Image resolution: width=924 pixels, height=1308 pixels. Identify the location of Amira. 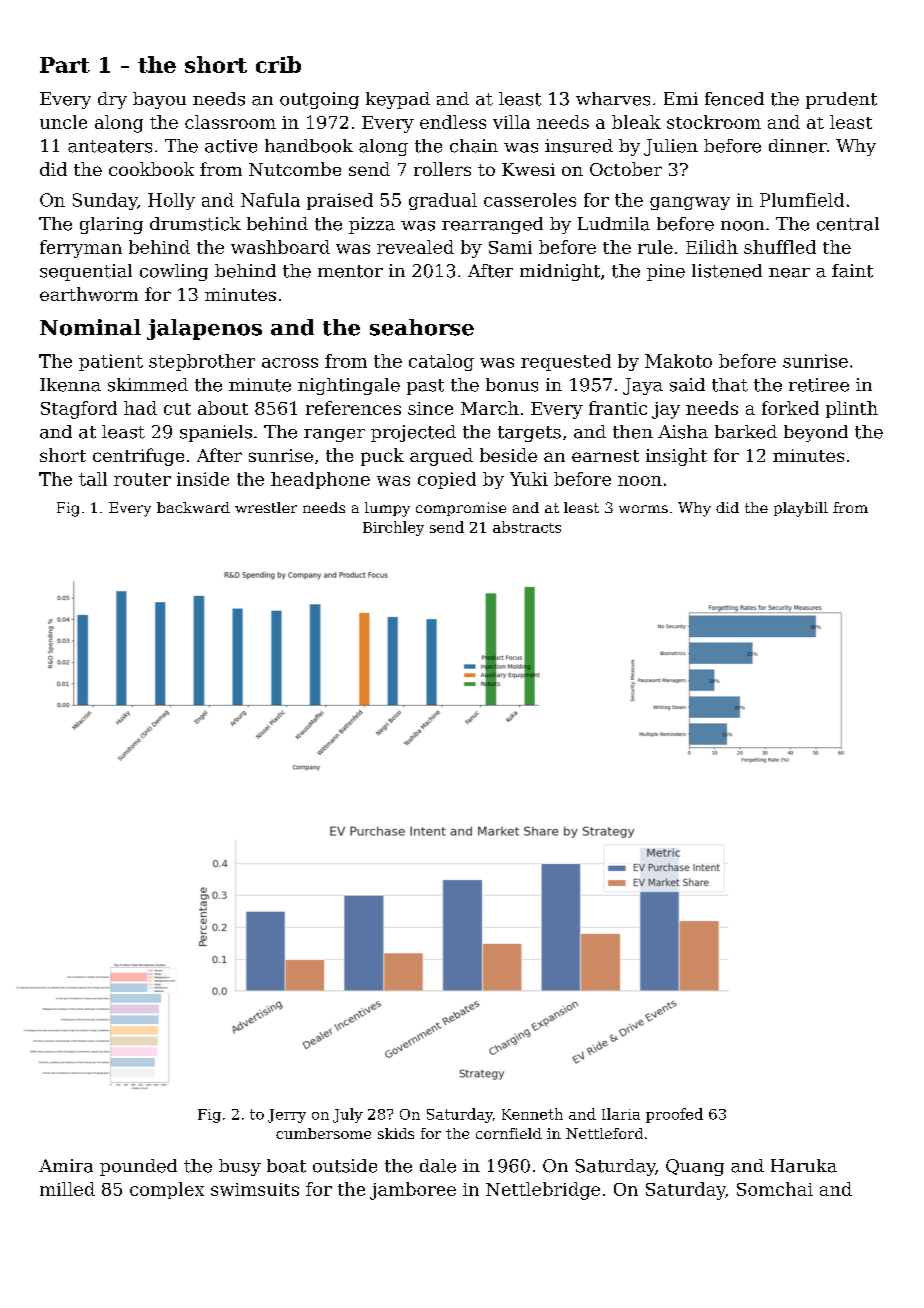
(66, 1166).
